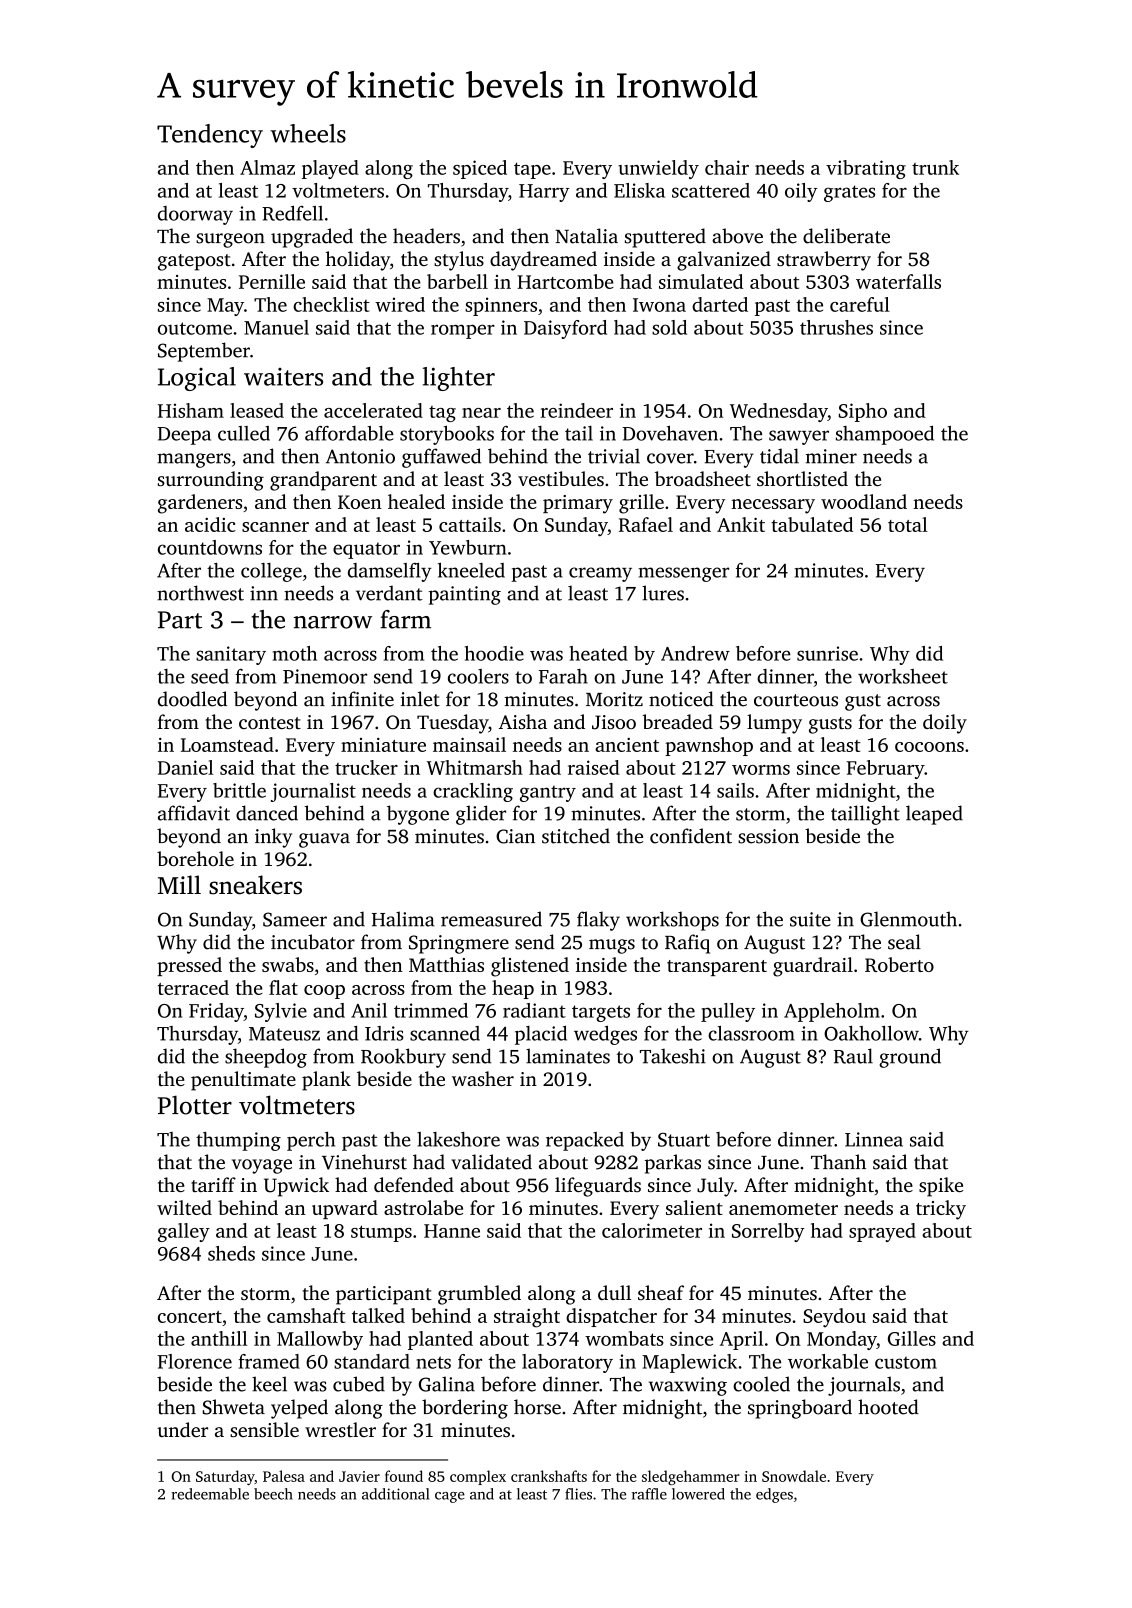 The width and height of the screenshot is (1132, 1608). What do you see at coordinates (810, 919) in the screenshot?
I see `suite` at bounding box center [810, 919].
